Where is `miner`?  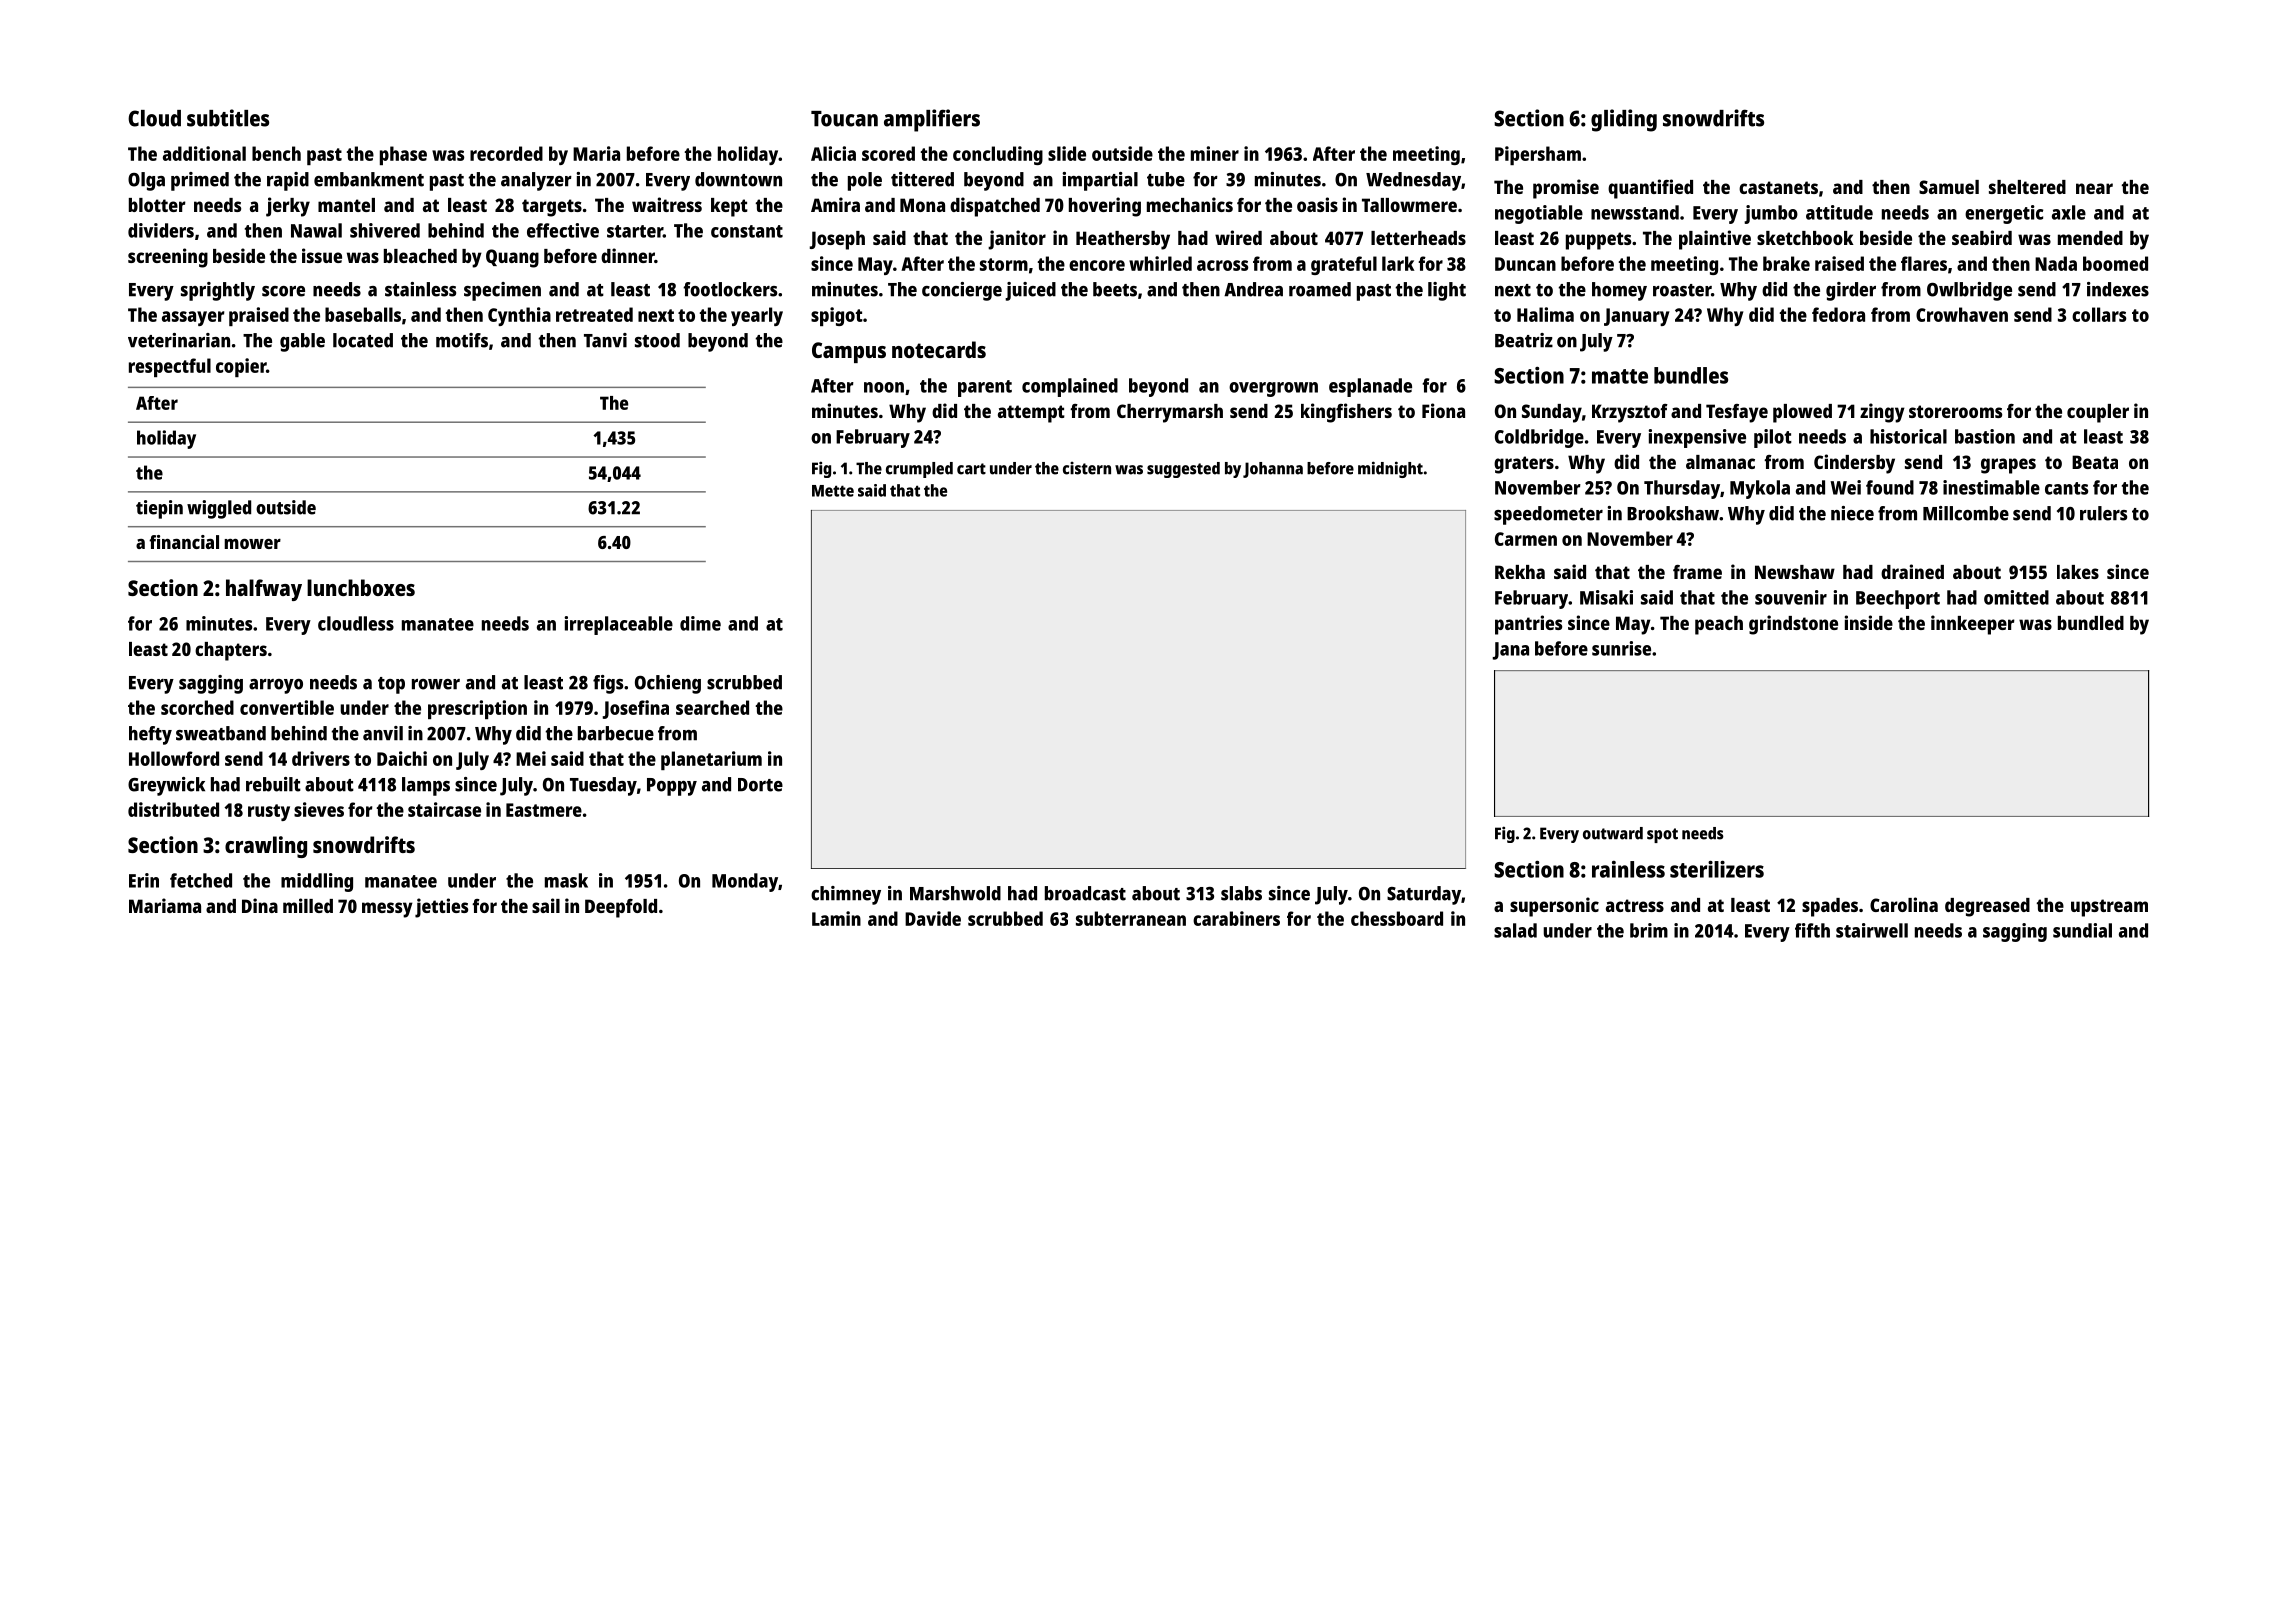
miner is located at coordinates (1215, 153).
